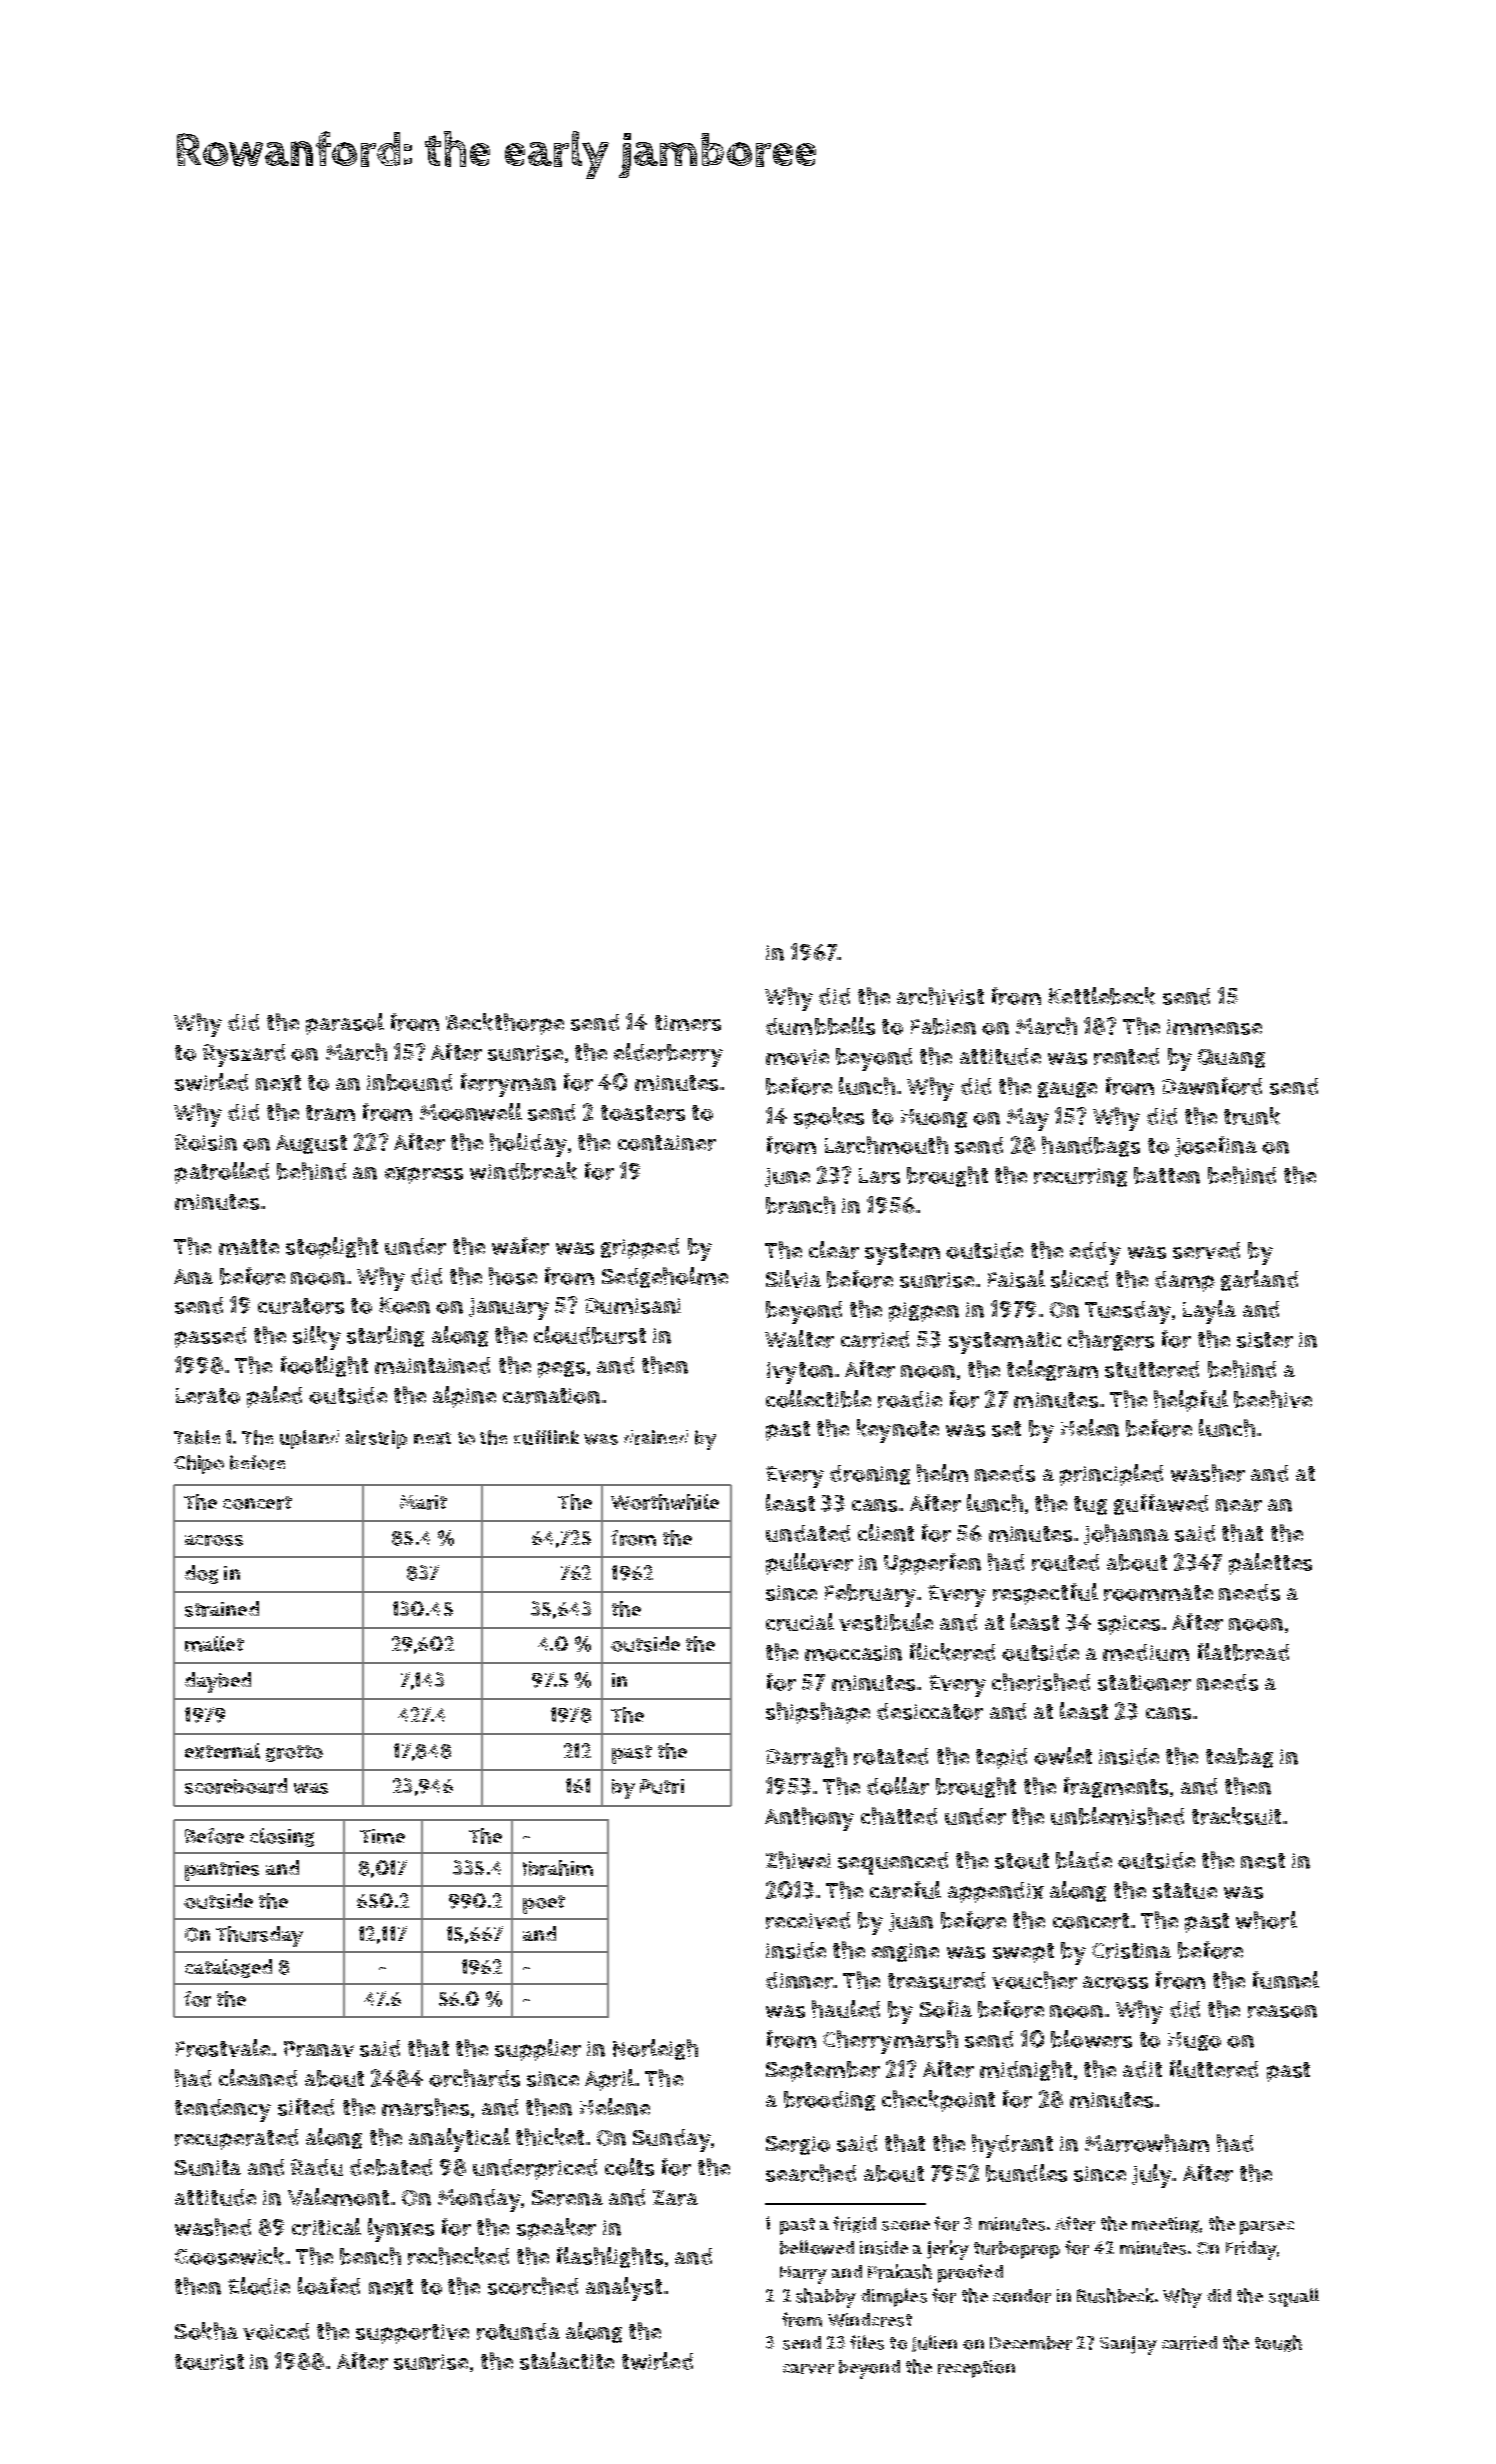 The image size is (1496, 2464). Describe the element at coordinates (672, 2140) in the screenshot. I see `Sunday` at that location.
